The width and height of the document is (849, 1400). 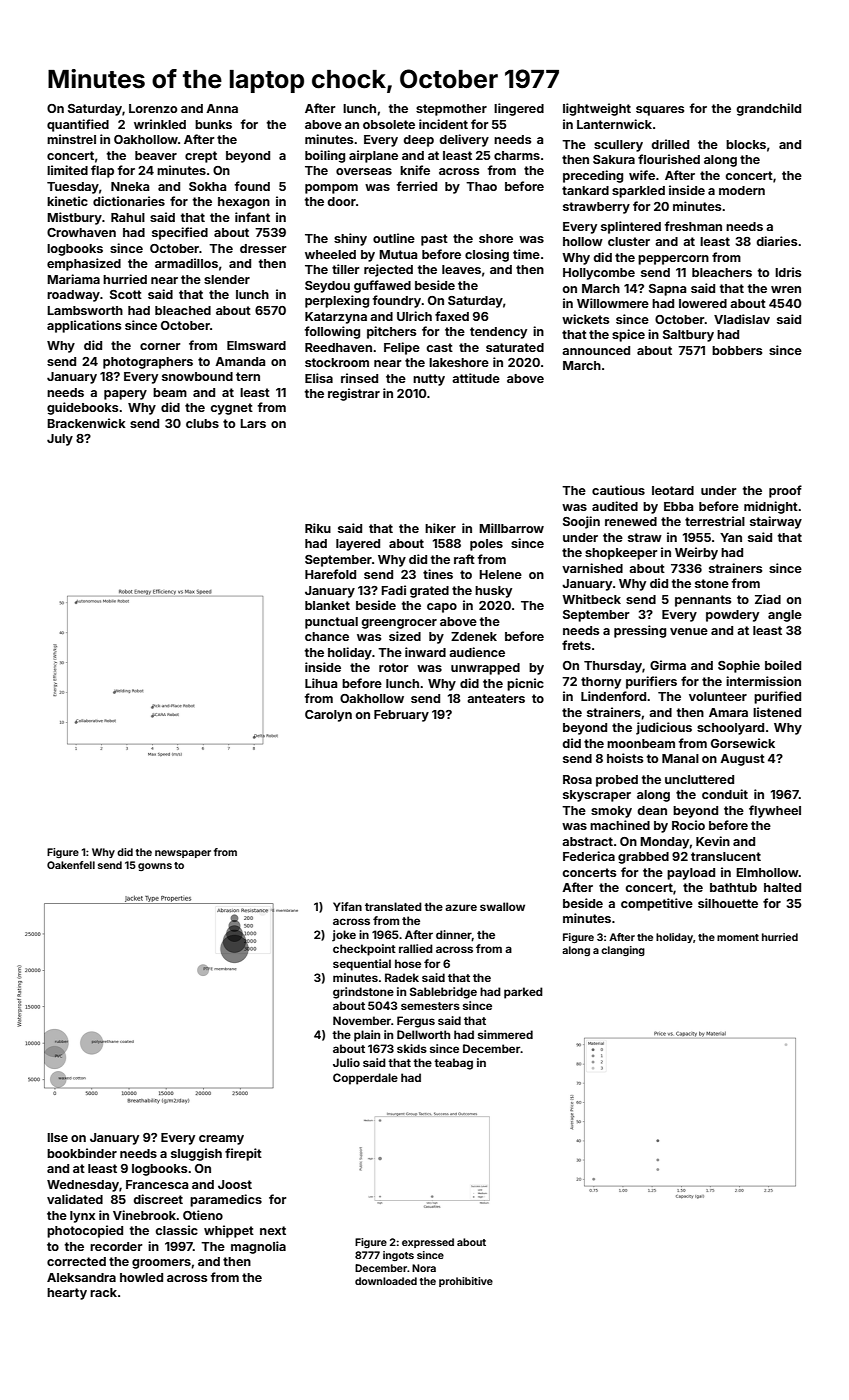 I want to click on Scott, so click(x=126, y=294).
